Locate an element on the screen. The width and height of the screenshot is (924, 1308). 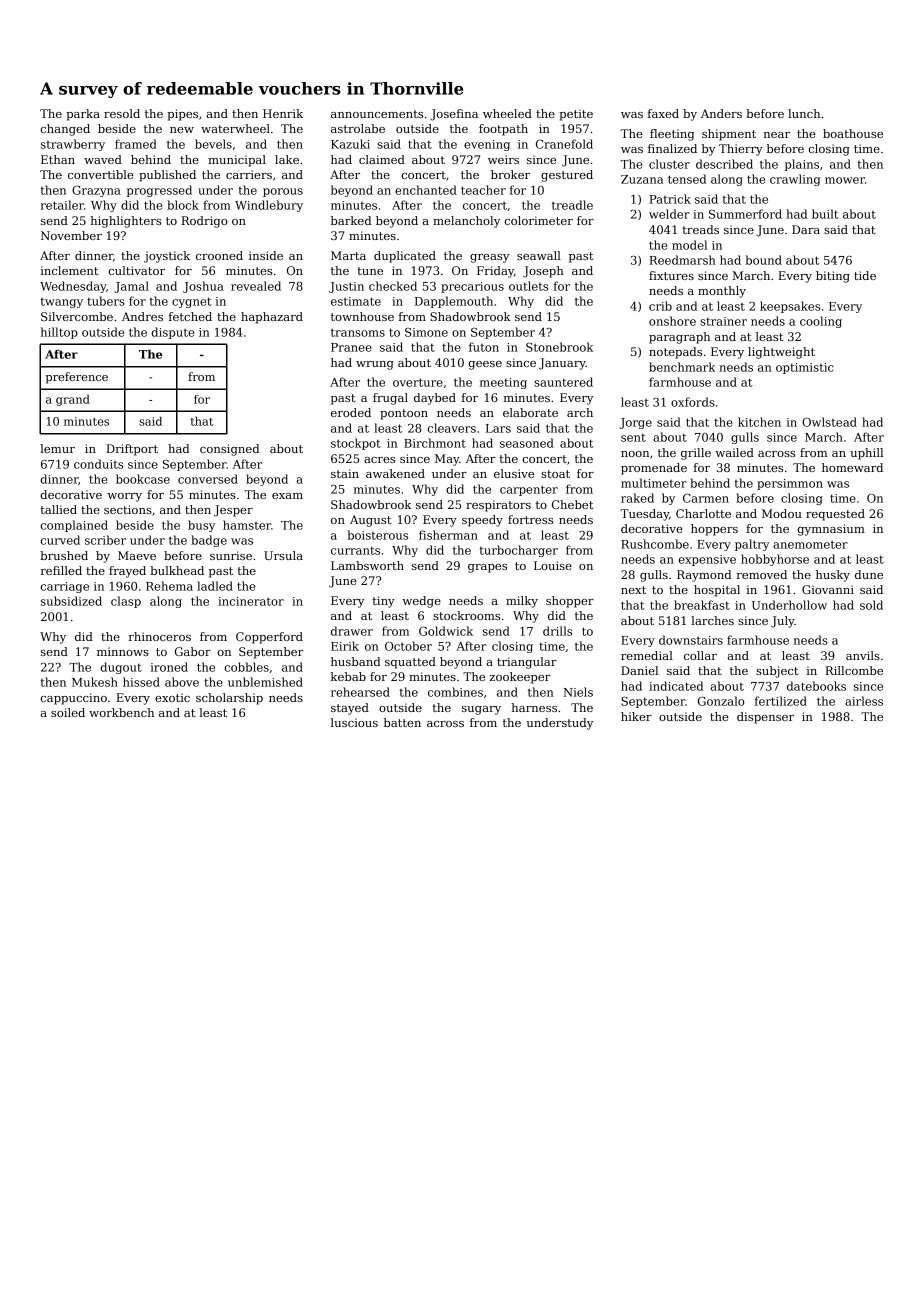
elaborate is located at coordinates (530, 412).
